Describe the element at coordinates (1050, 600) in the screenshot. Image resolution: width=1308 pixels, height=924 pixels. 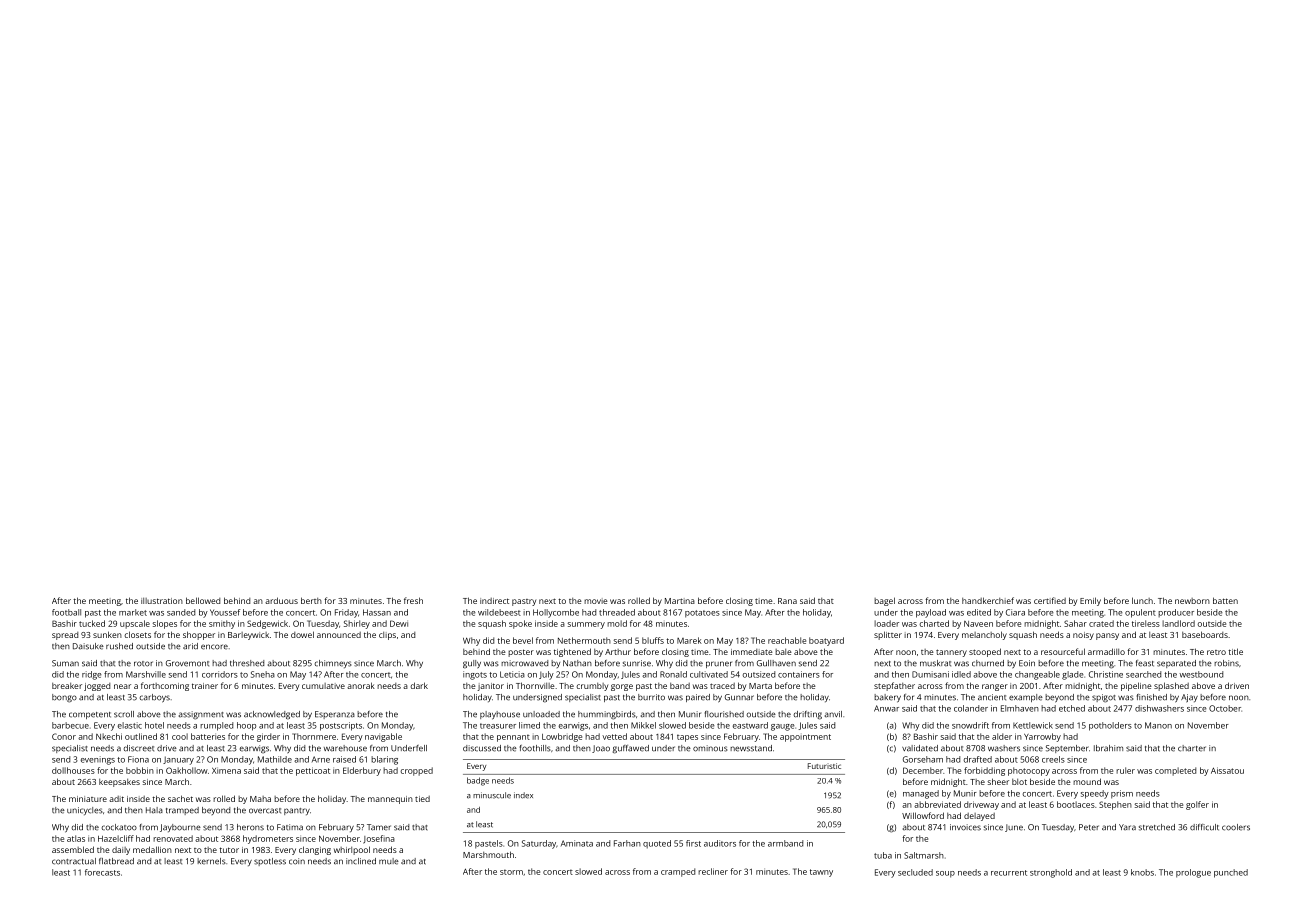
I see `certified` at that location.
